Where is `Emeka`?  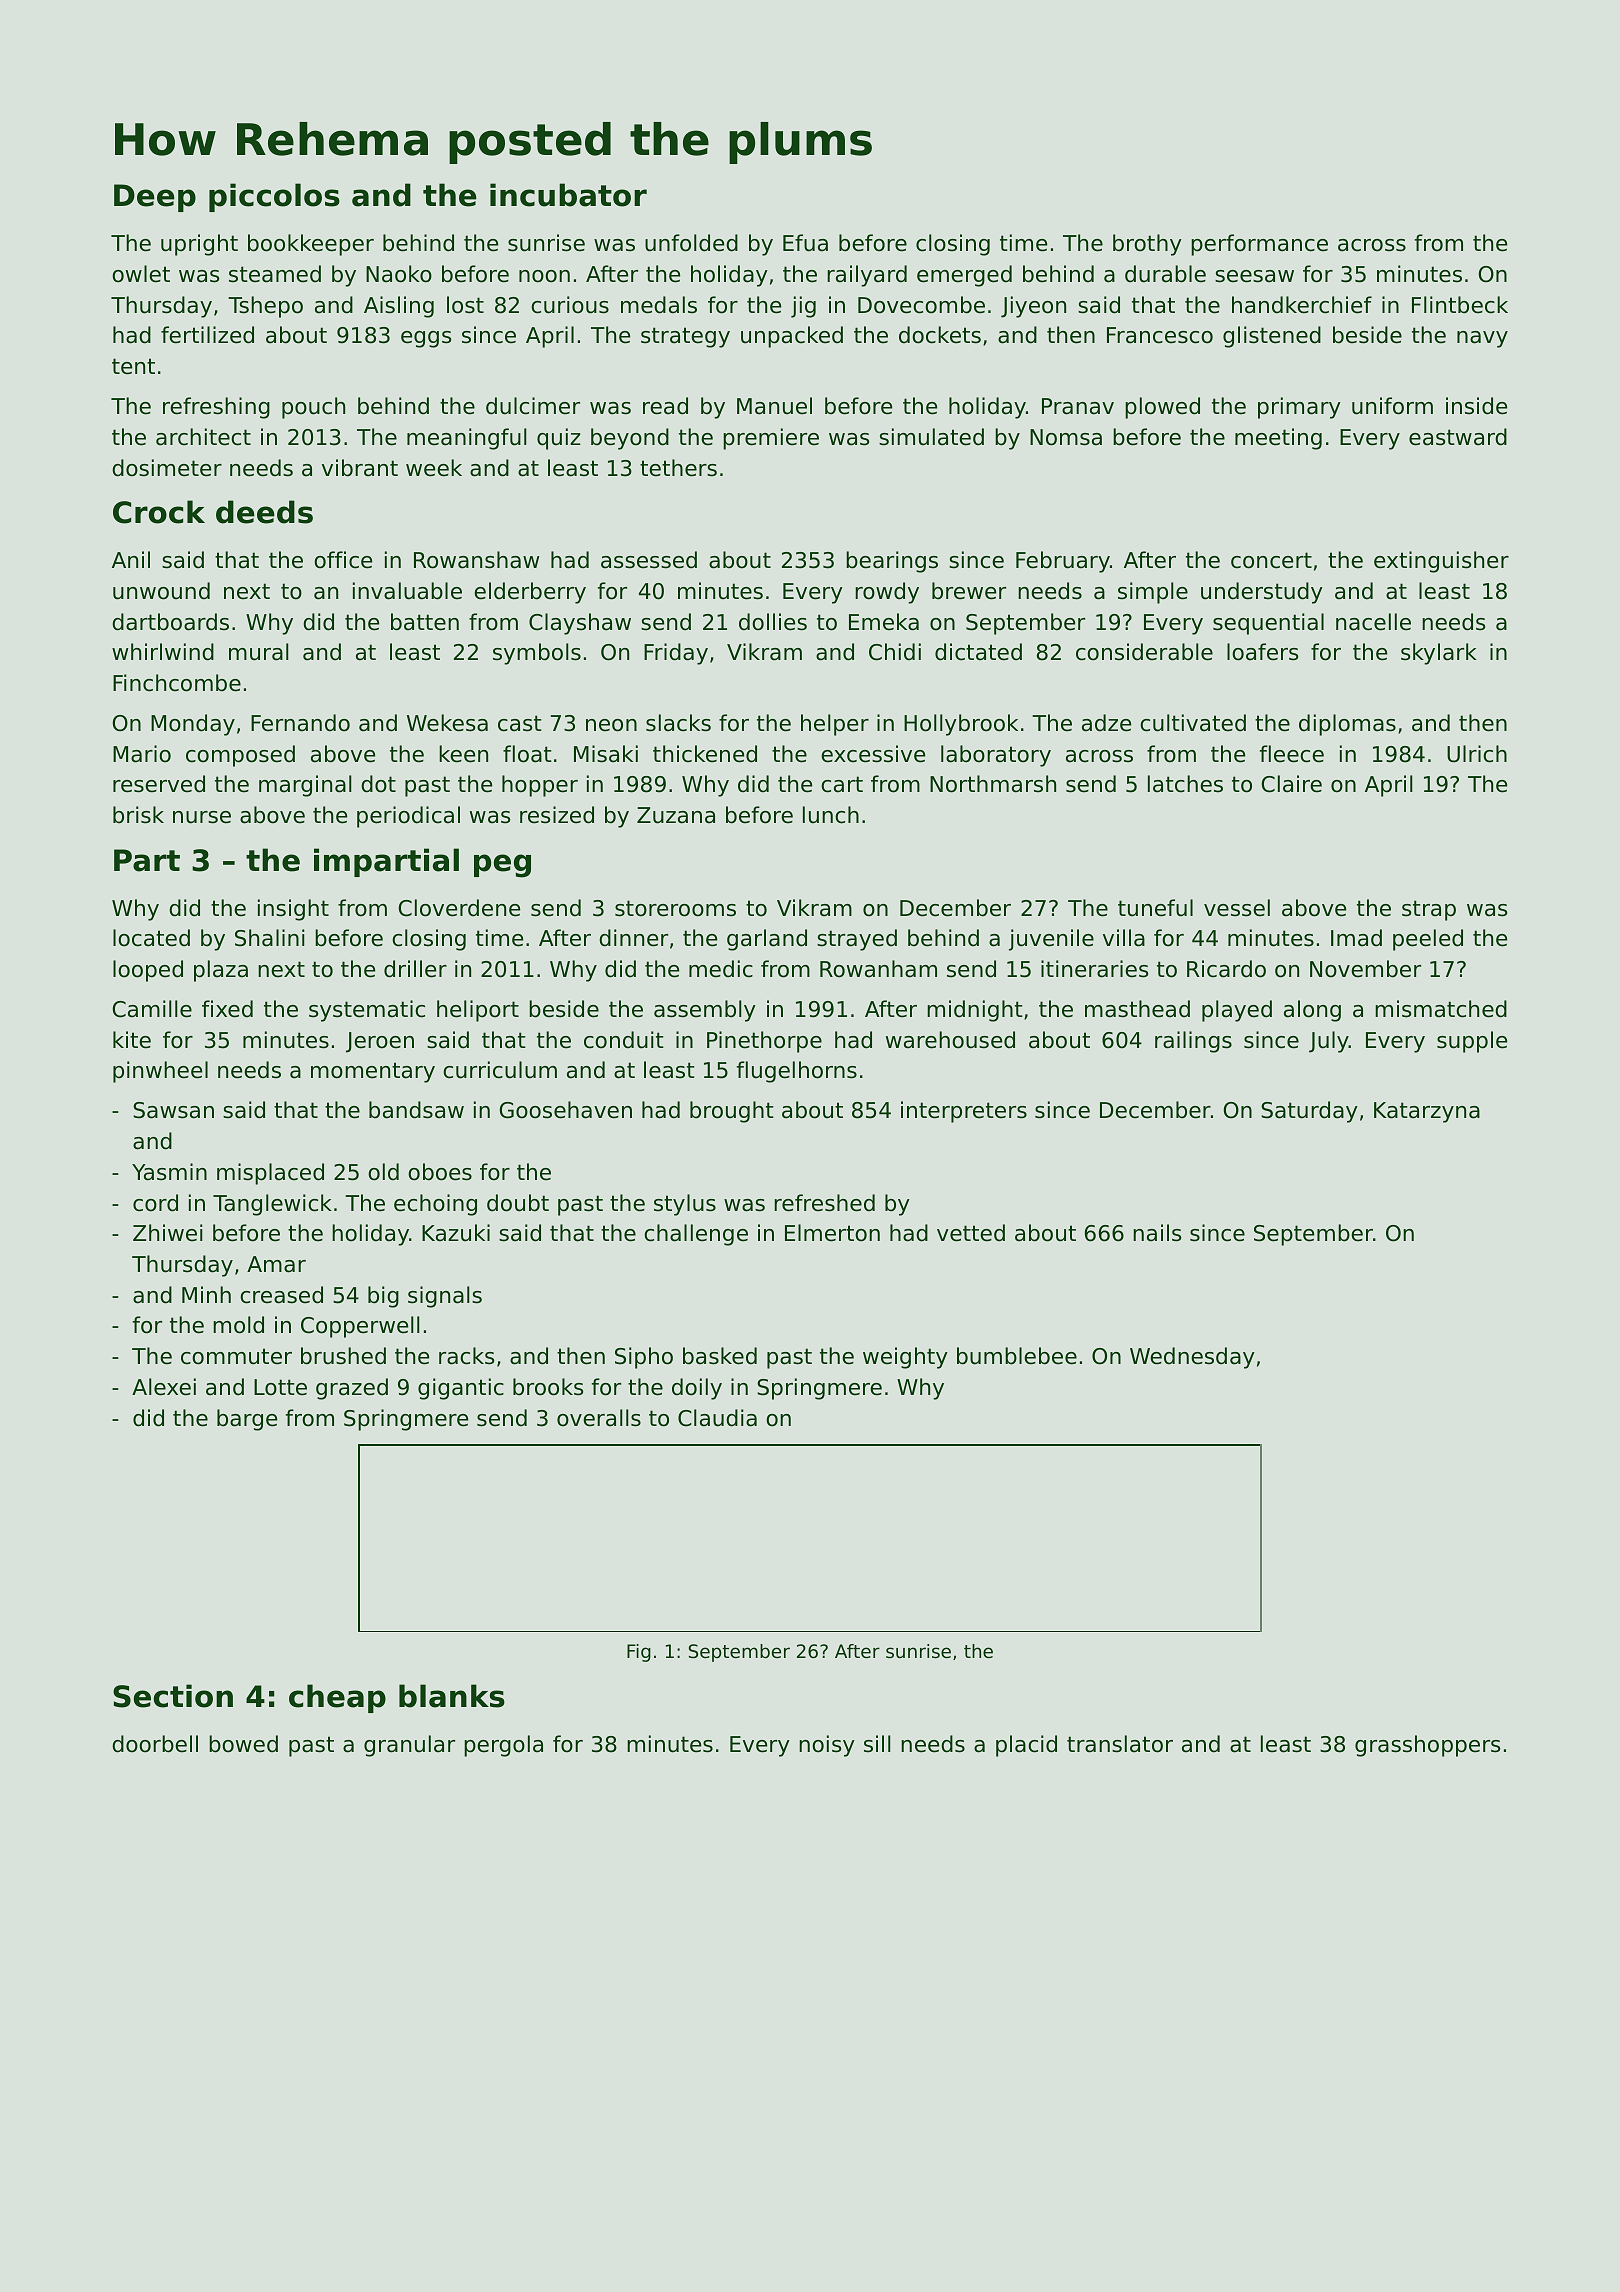 Emeka is located at coordinates (884, 622).
